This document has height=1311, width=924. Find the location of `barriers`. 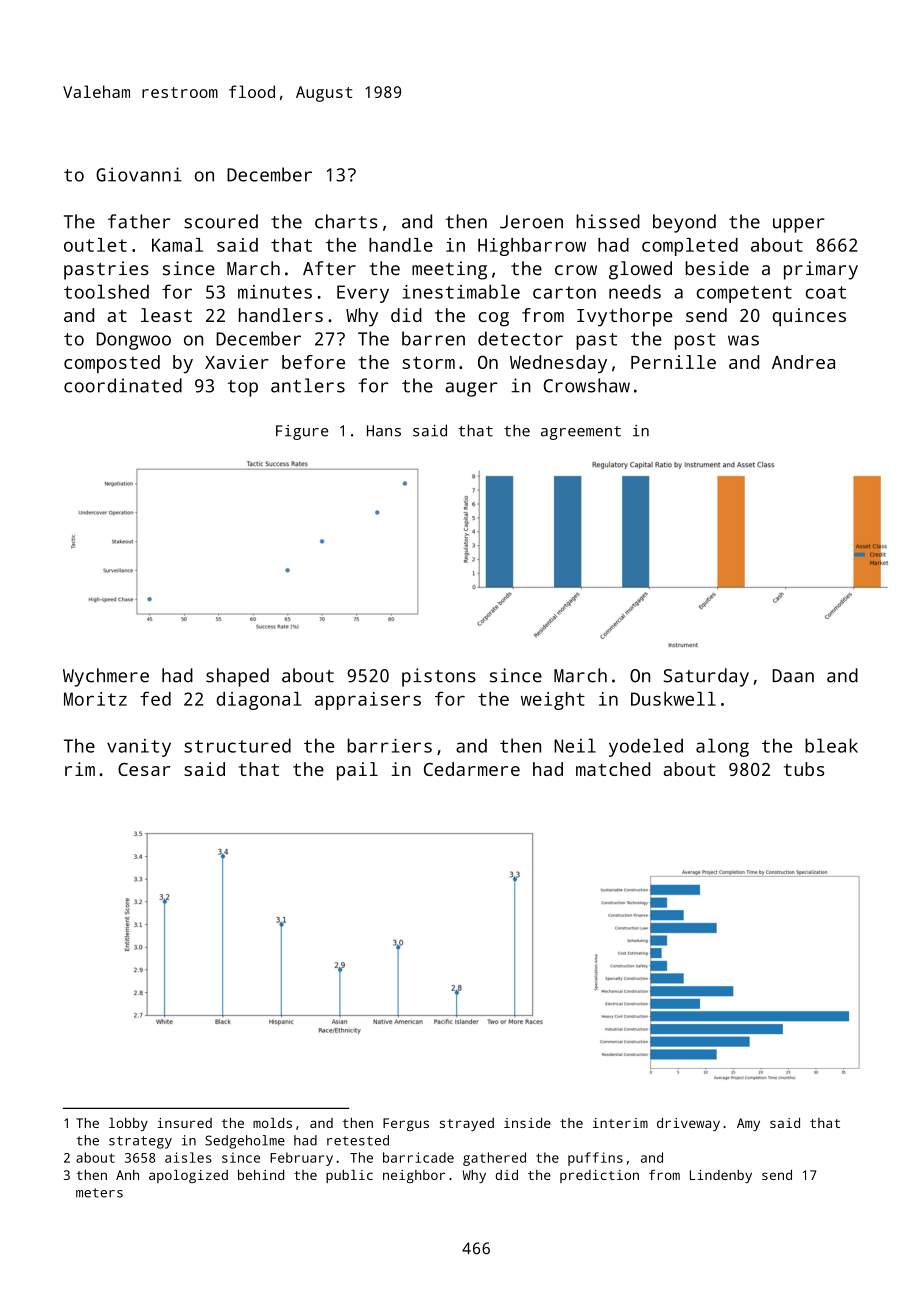

barriers is located at coordinates (390, 745).
